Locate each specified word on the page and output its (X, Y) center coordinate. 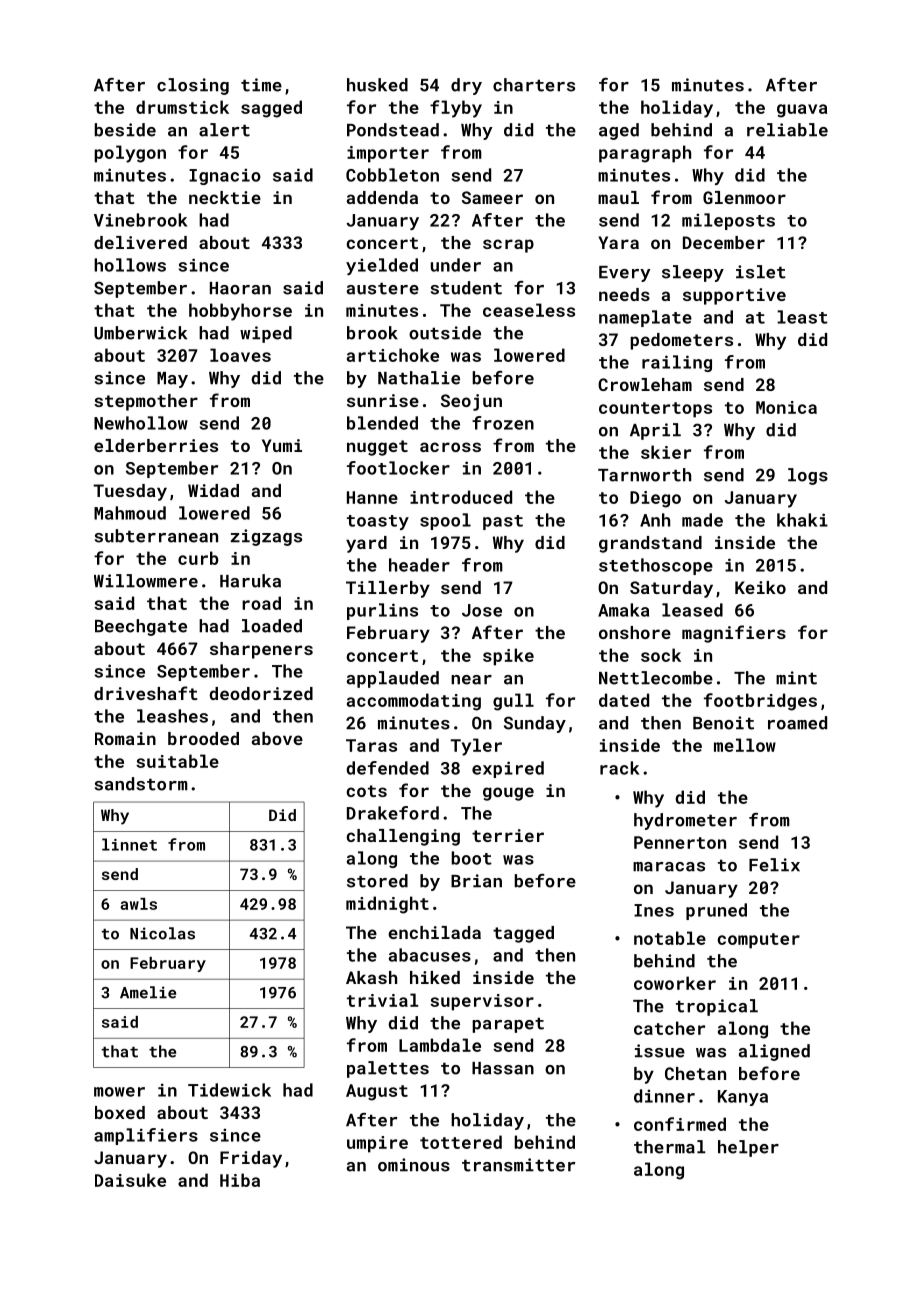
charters (534, 85)
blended (382, 423)
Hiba (240, 1180)
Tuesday (130, 492)
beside (125, 130)
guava (802, 111)
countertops (655, 410)
